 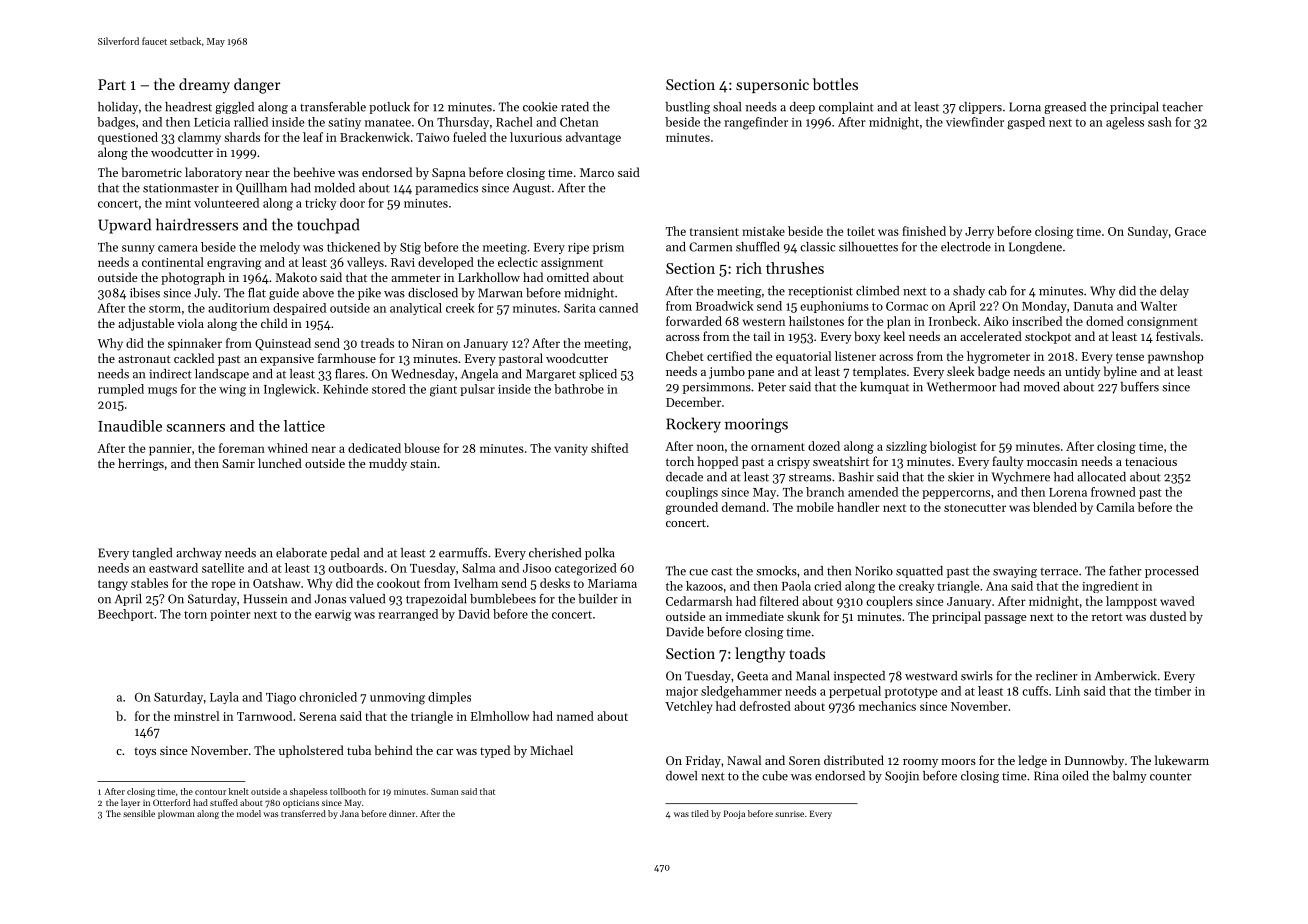 What do you see at coordinates (966, 247) in the screenshot?
I see `electrode` at bounding box center [966, 247].
